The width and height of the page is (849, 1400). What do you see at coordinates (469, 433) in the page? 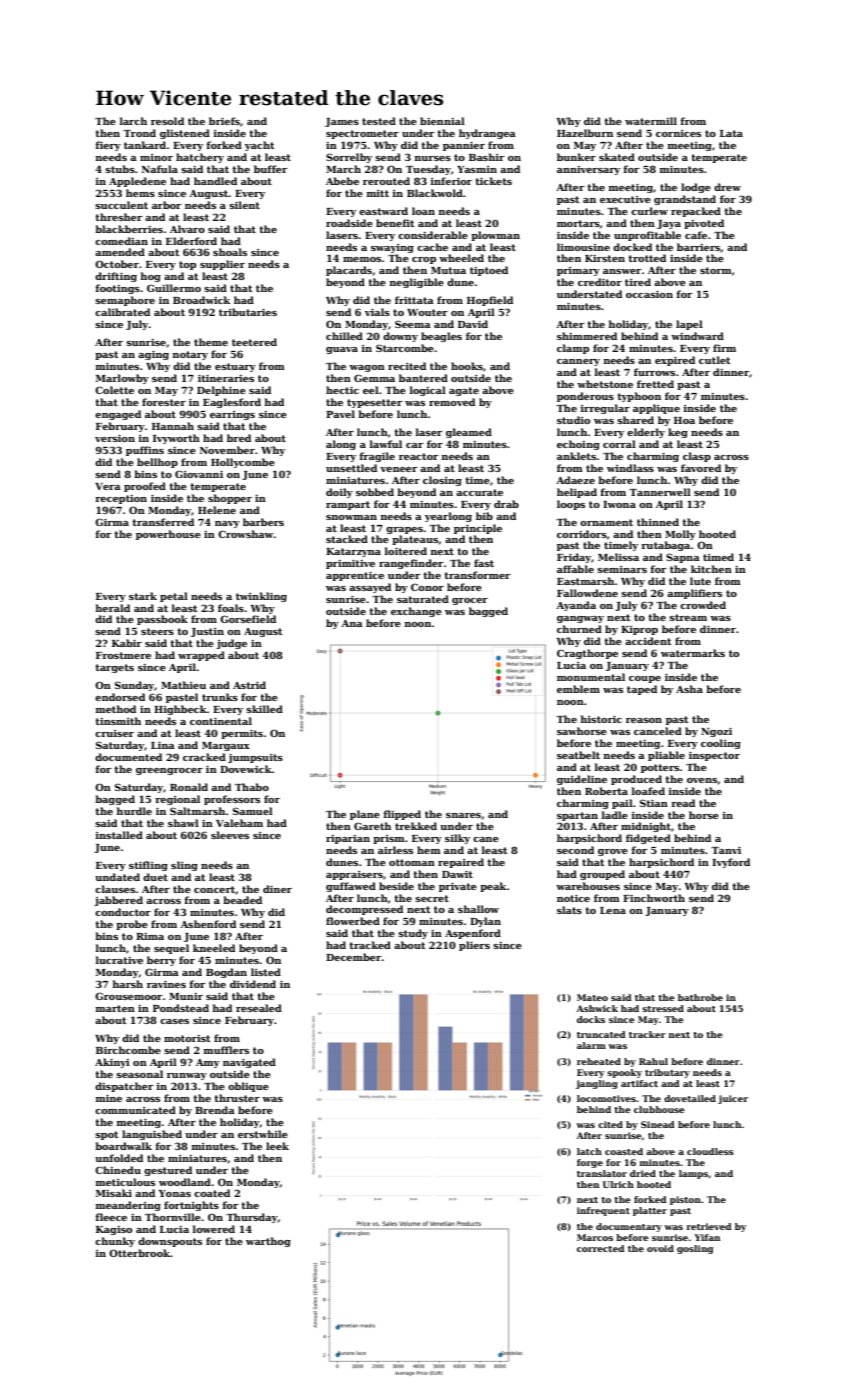
I see `gleamed` at bounding box center [469, 433].
